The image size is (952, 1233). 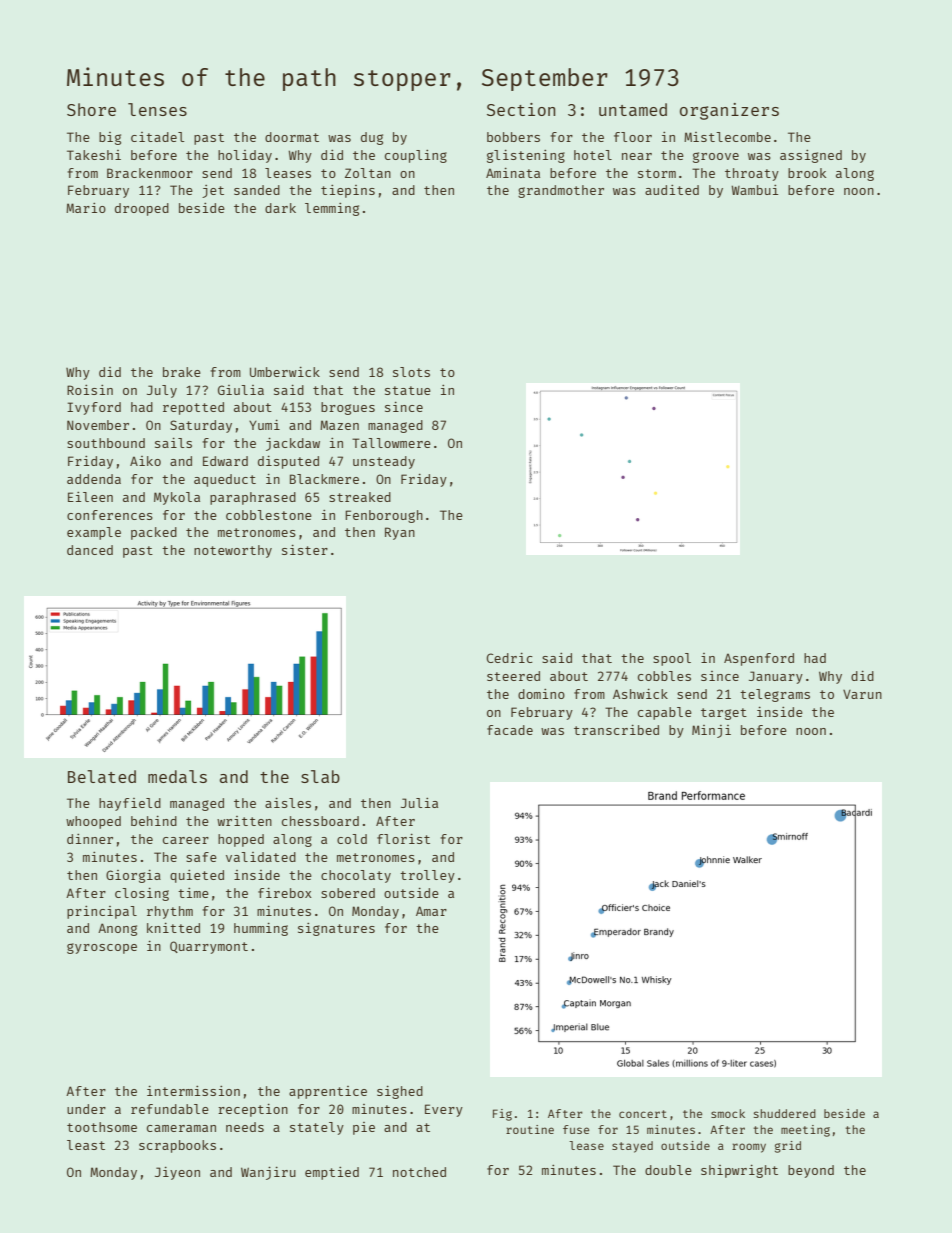 What do you see at coordinates (785, 1113) in the page?
I see `shuddered` at bounding box center [785, 1113].
